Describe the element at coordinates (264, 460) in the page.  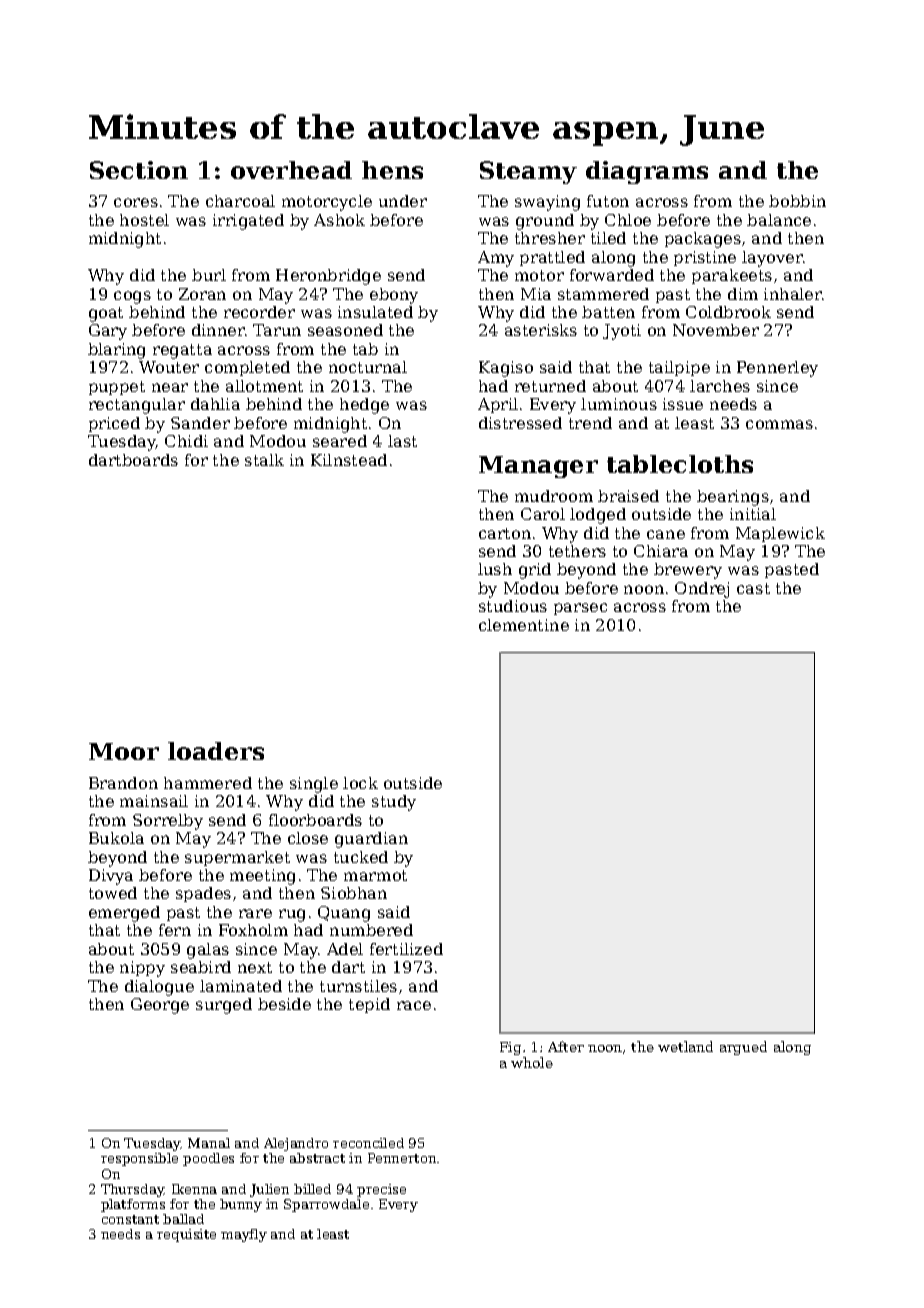
I see `stalk` at that location.
